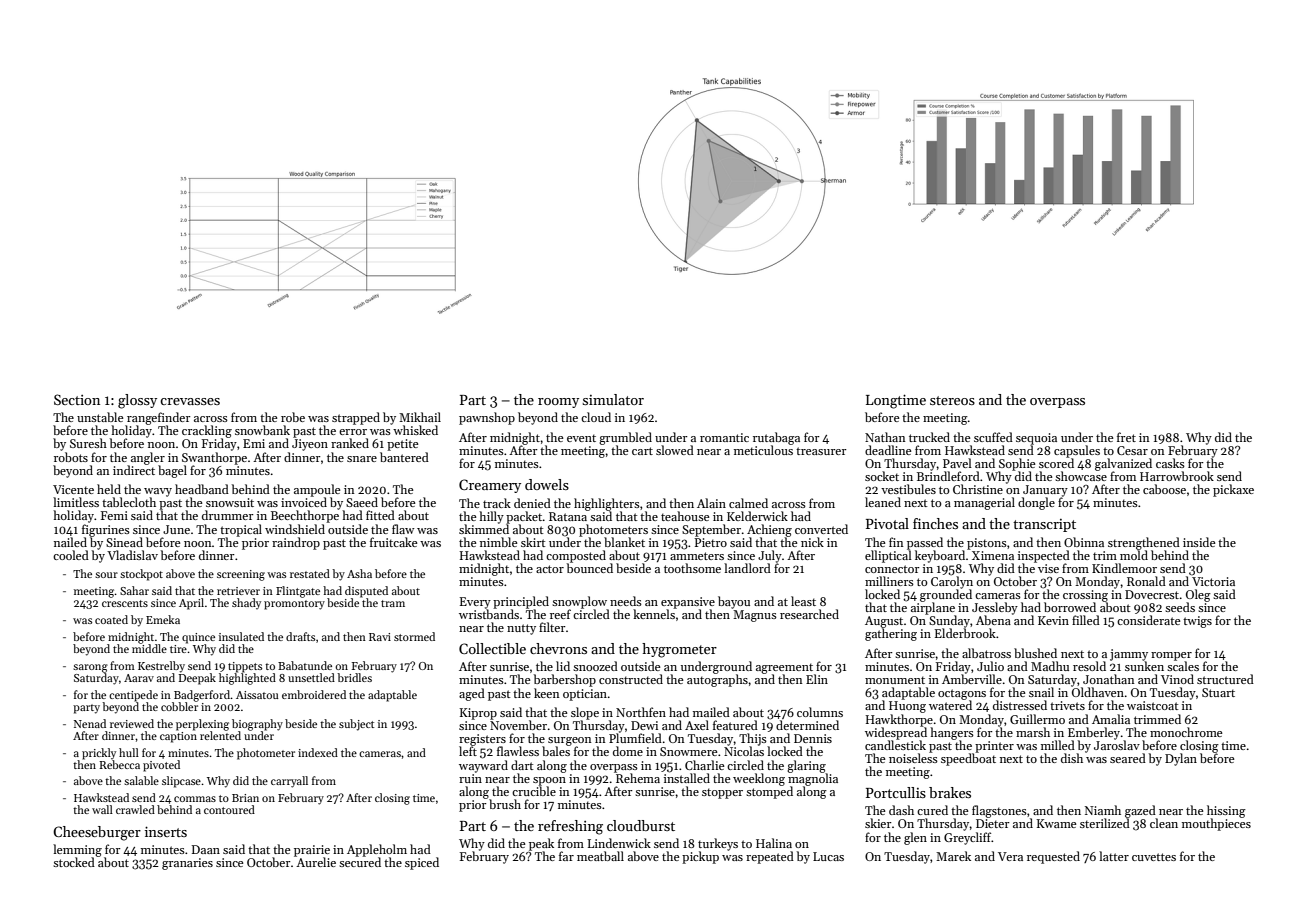 This image has height=924, width=1308. I want to click on Lindenwick, so click(619, 843).
